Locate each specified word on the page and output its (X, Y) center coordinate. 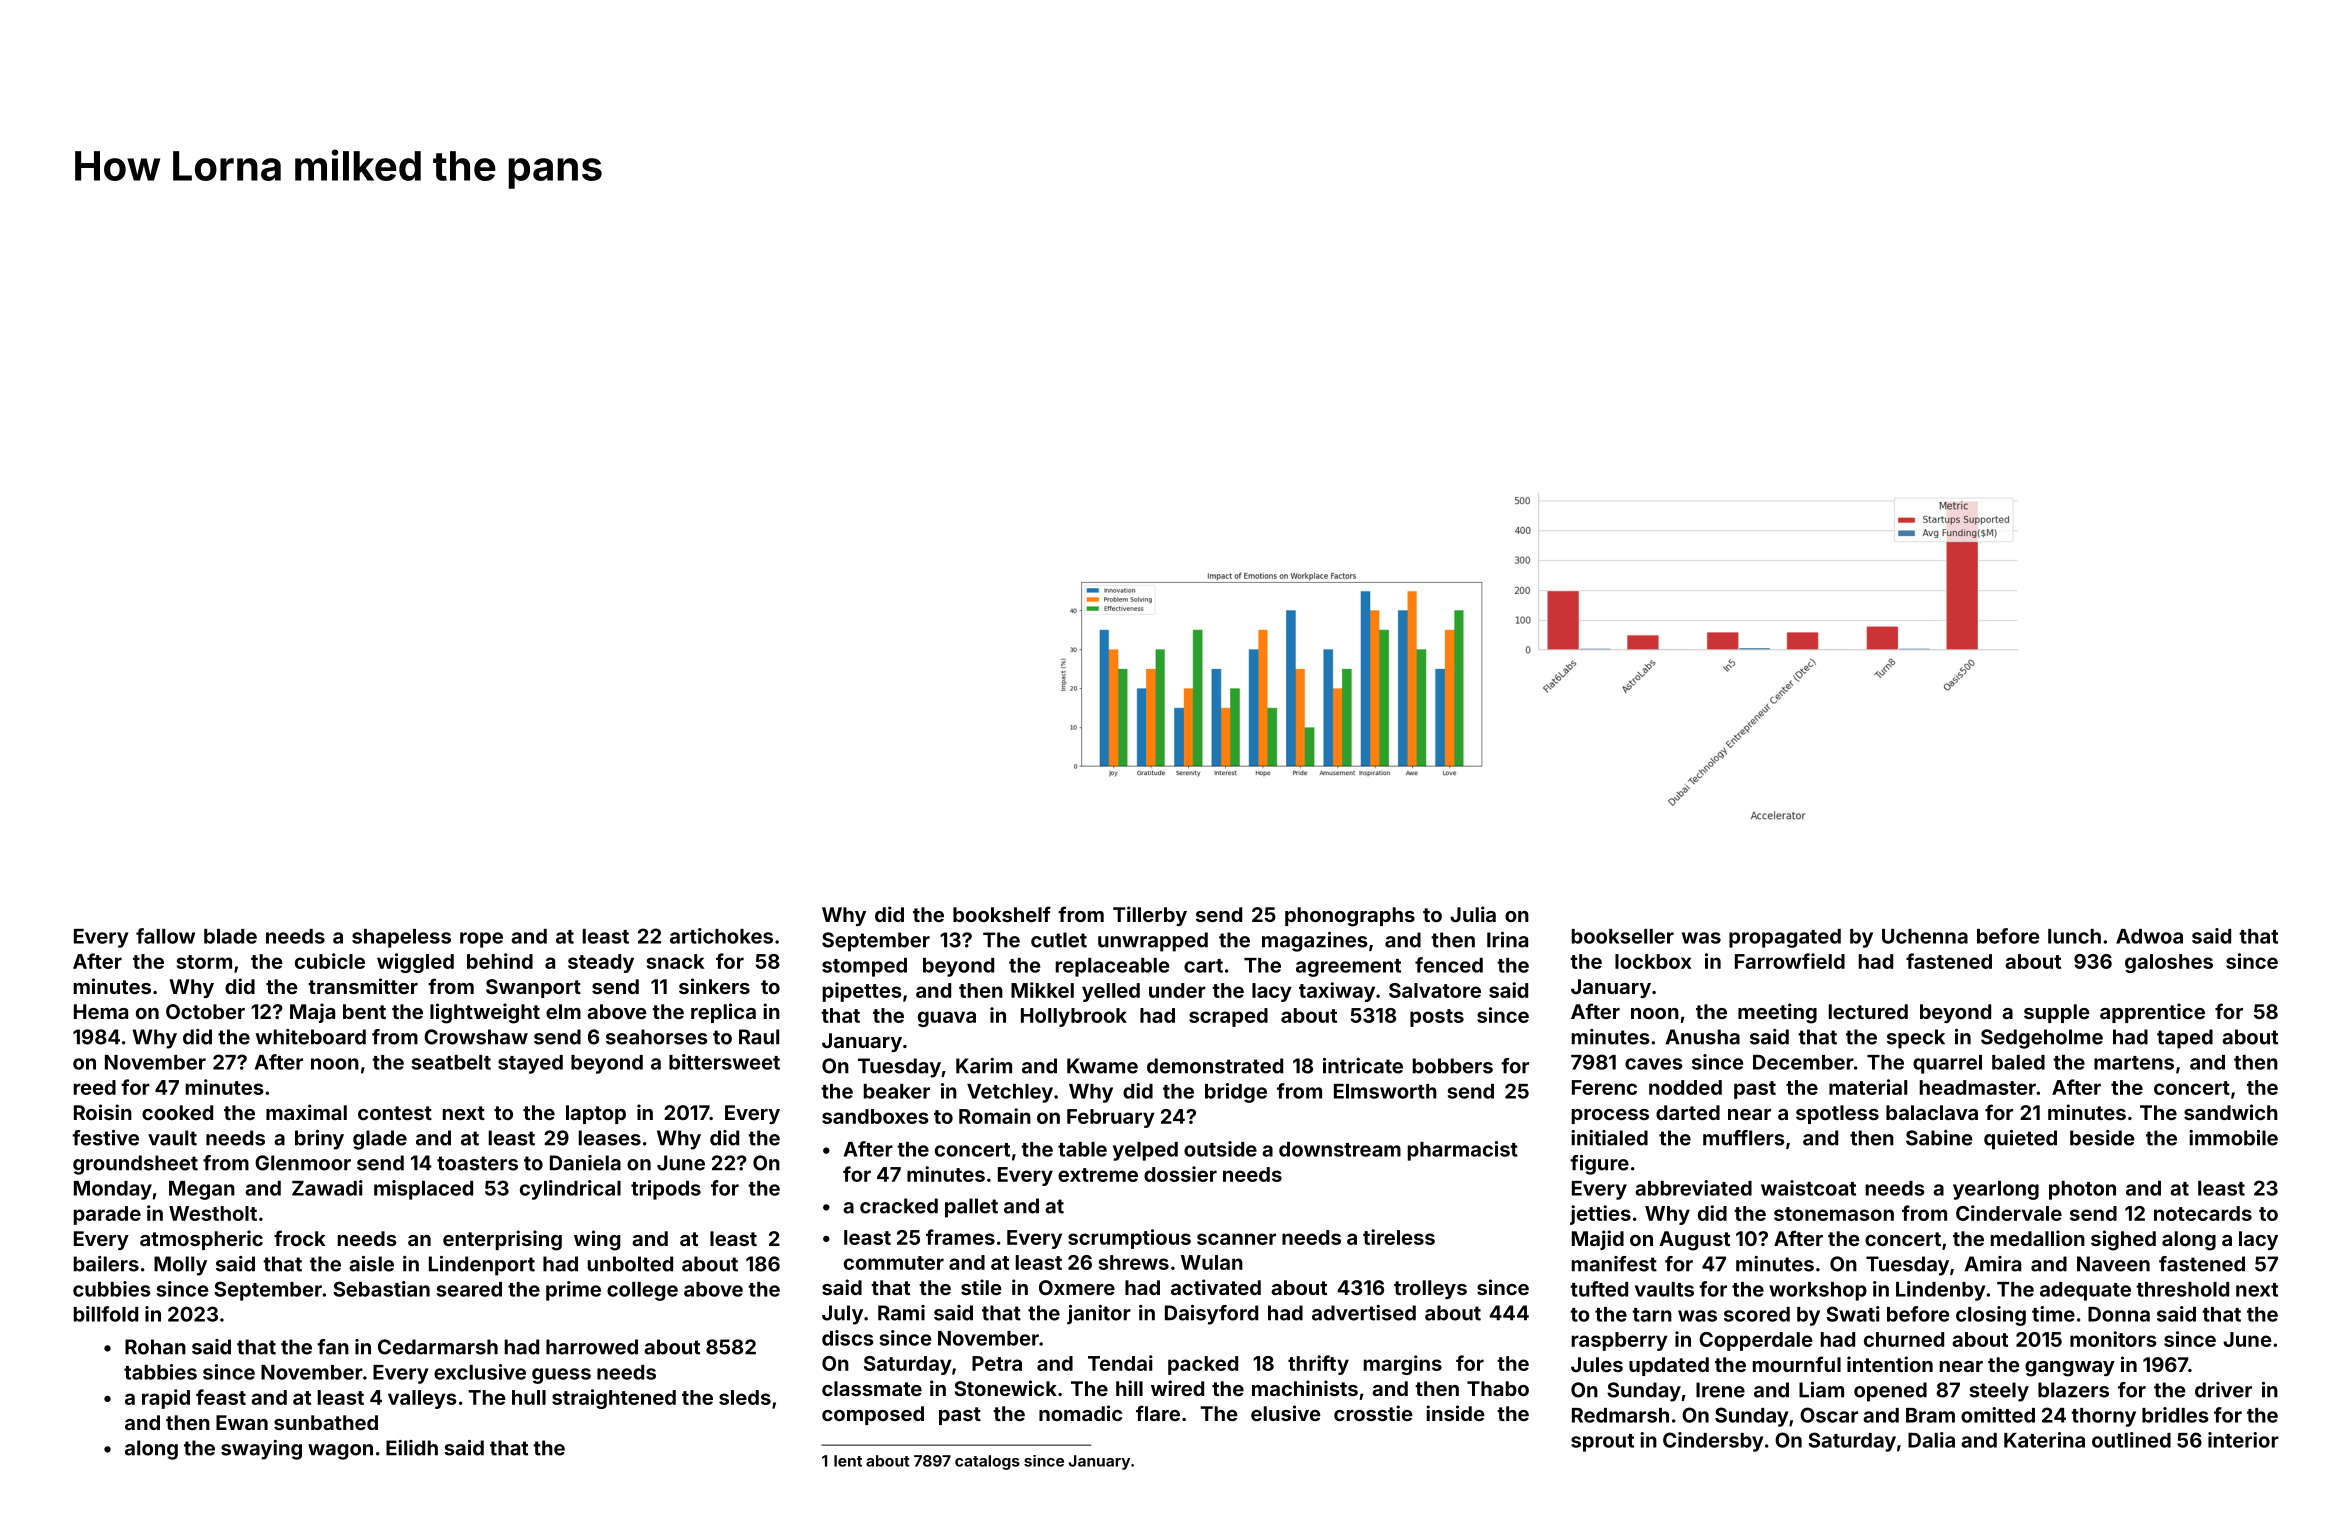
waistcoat (1808, 1188)
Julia (1473, 914)
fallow (165, 936)
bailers (106, 1264)
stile (981, 1287)
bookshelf (1002, 914)
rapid (166, 1399)
